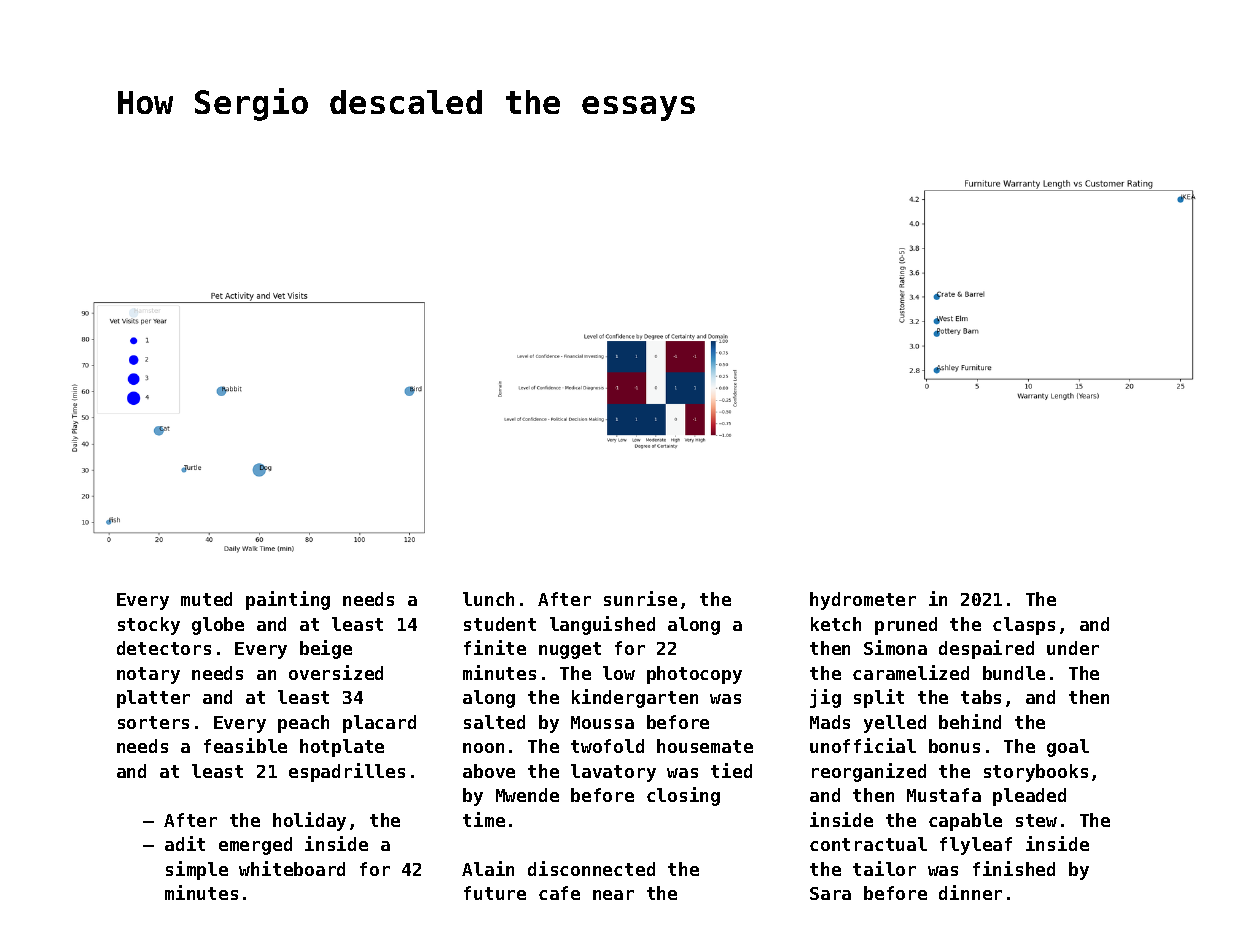 The height and width of the screenshot is (952, 1233). What do you see at coordinates (944, 795) in the screenshot?
I see `Mustafa` at bounding box center [944, 795].
